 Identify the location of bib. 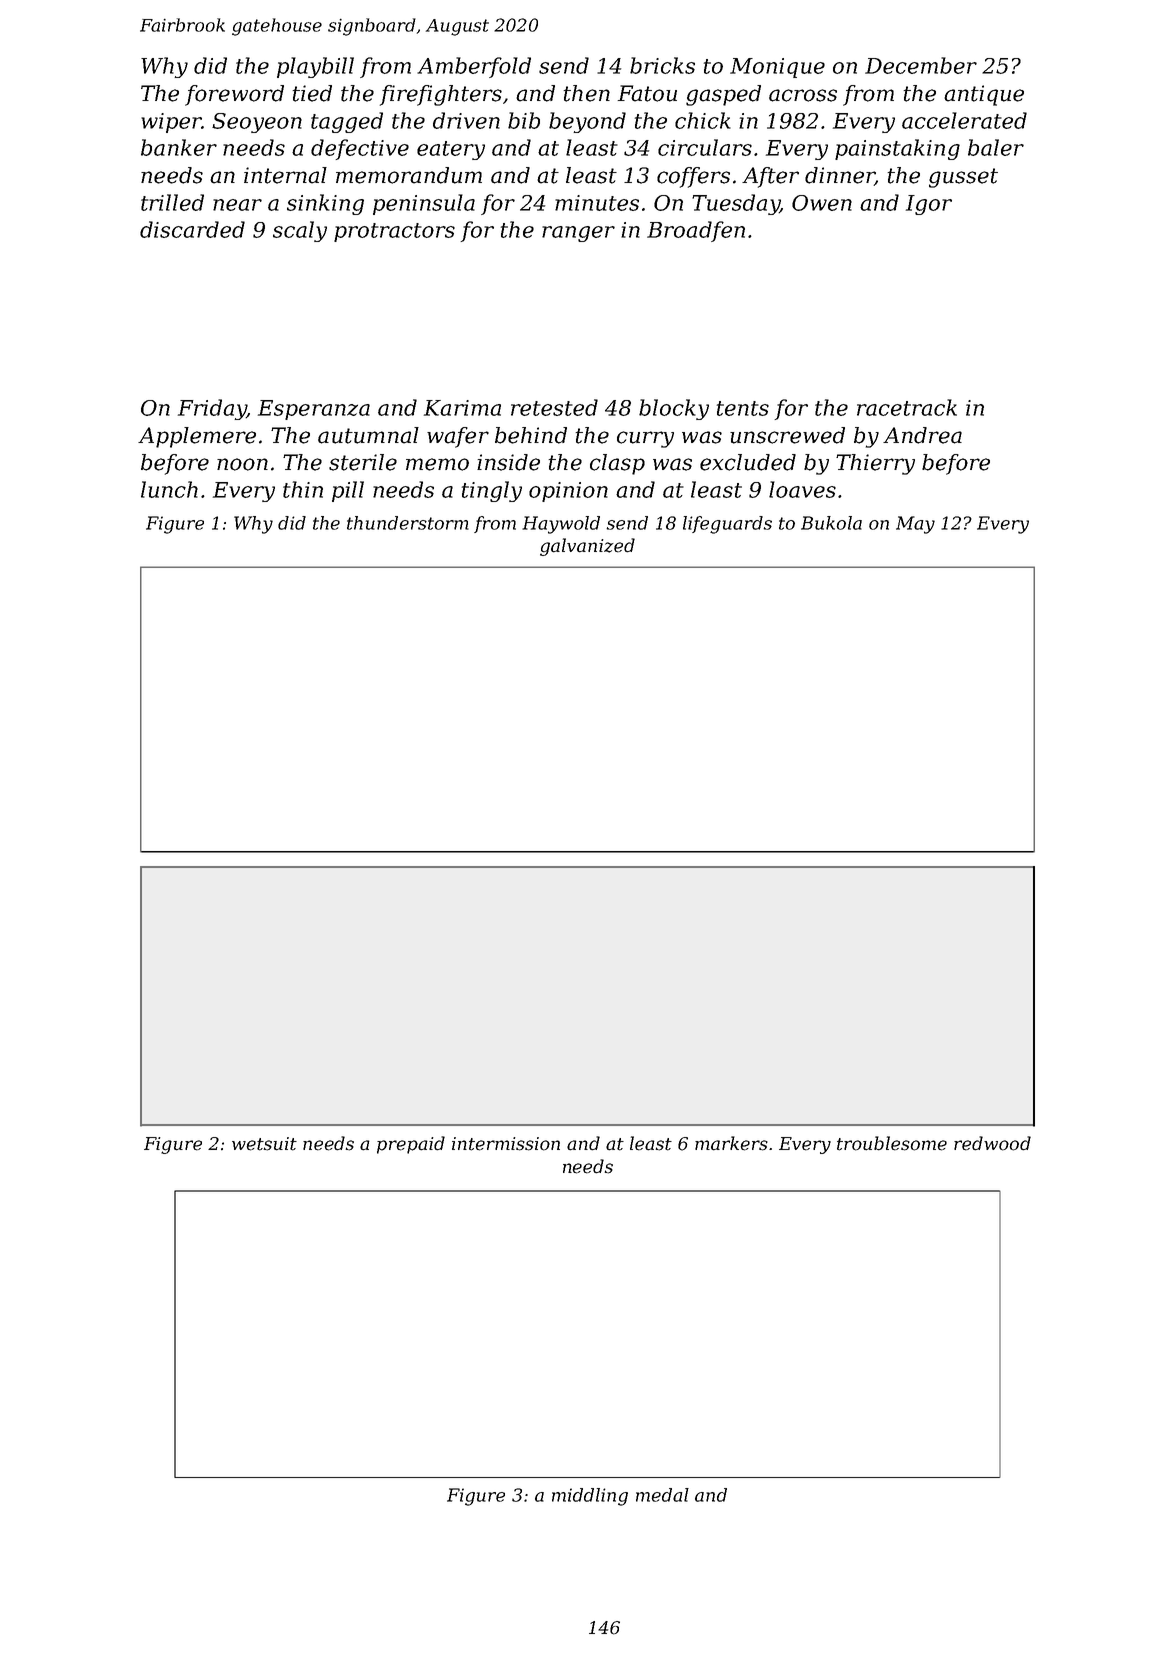
(524, 120).
